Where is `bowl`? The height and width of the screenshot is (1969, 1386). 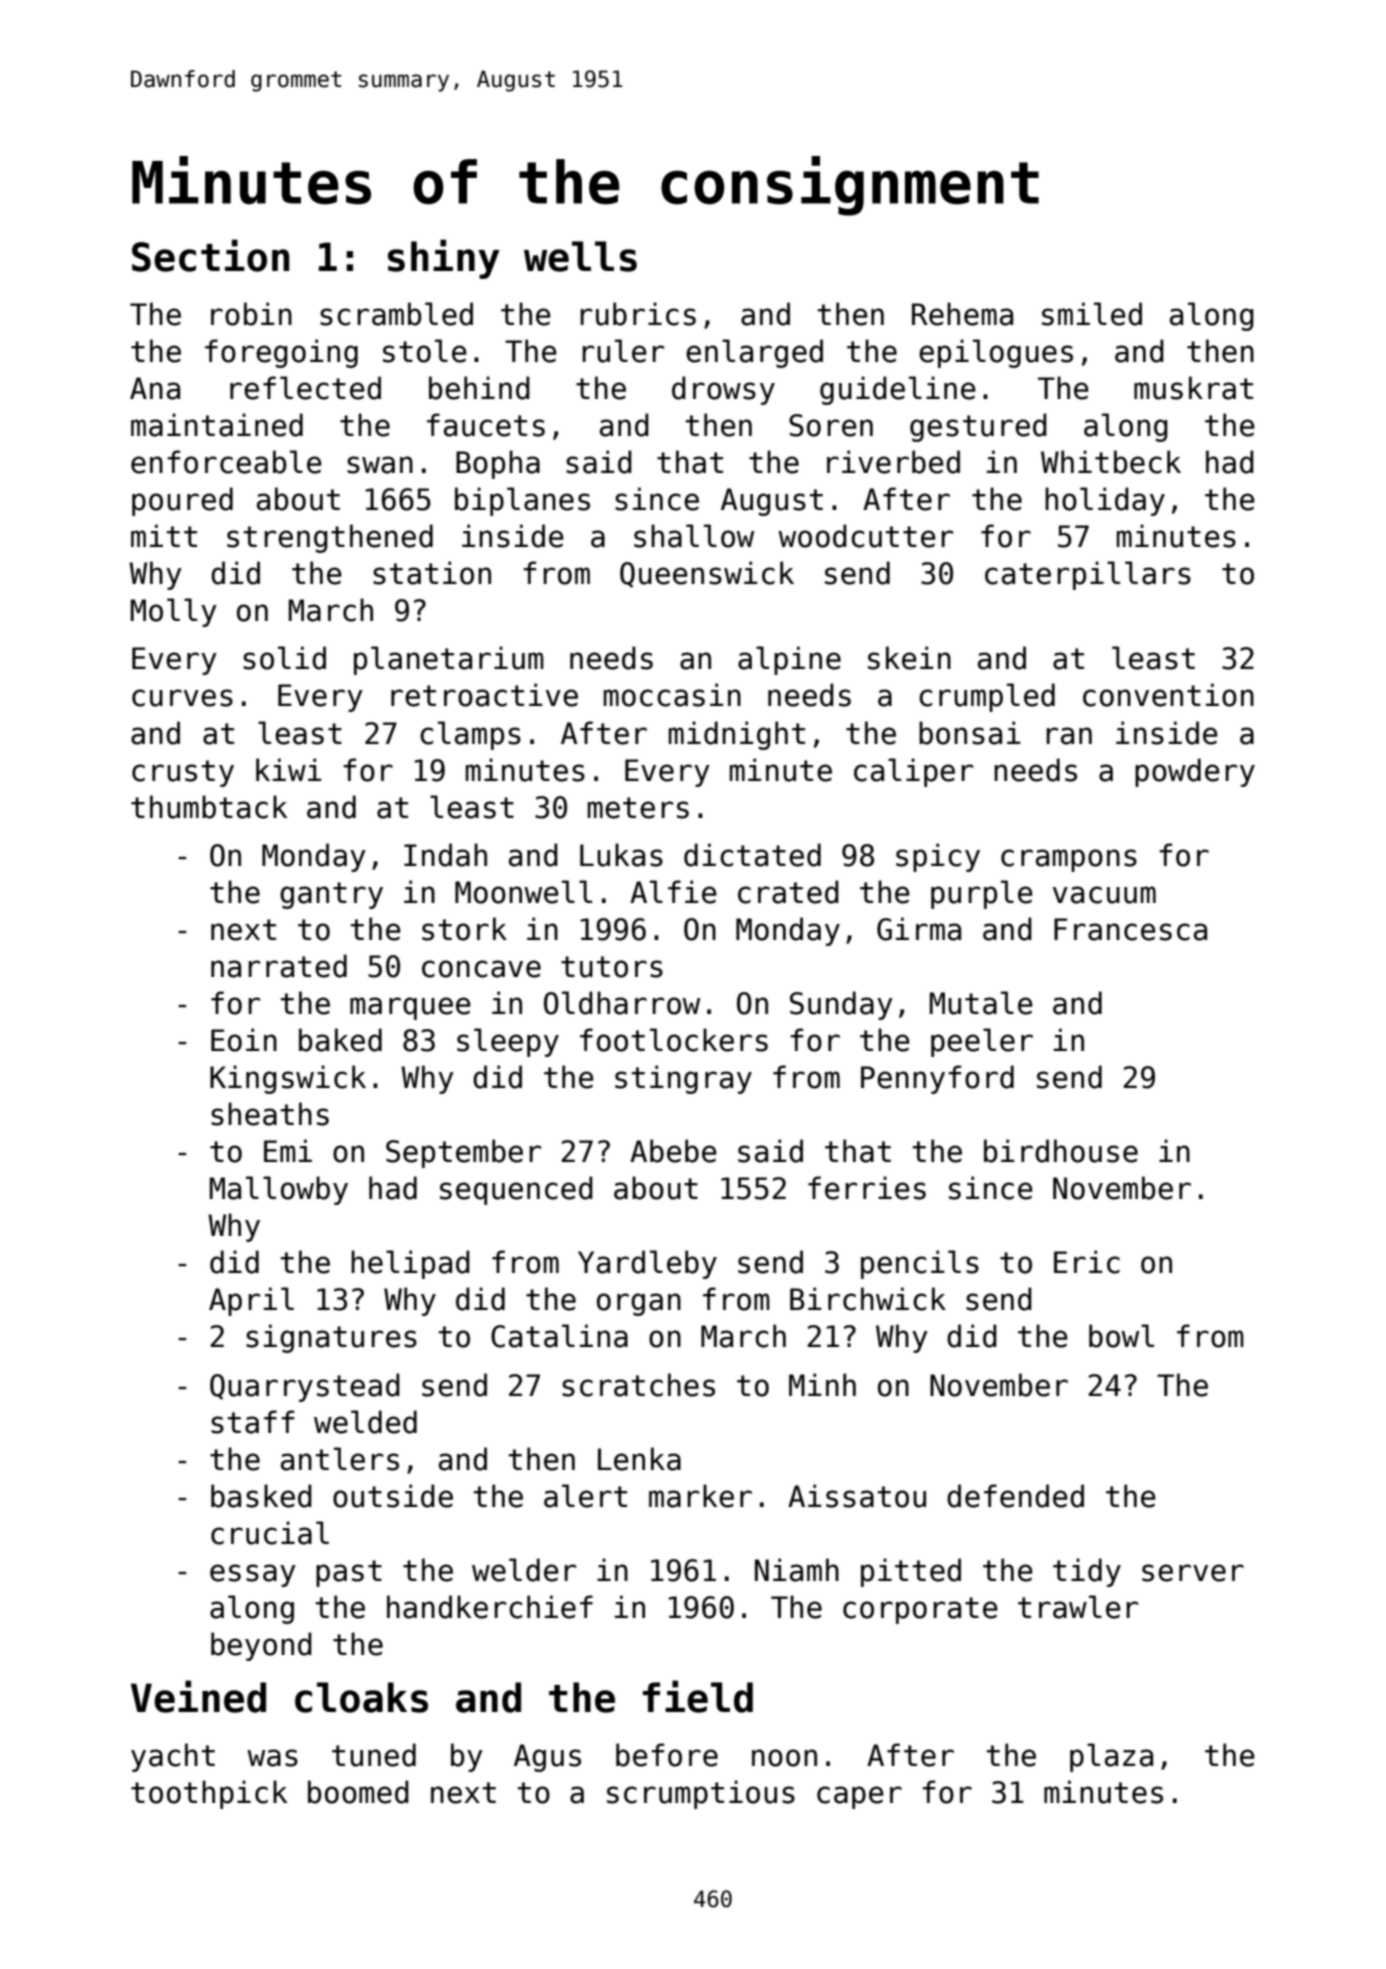 bowl is located at coordinates (1121, 1336).
